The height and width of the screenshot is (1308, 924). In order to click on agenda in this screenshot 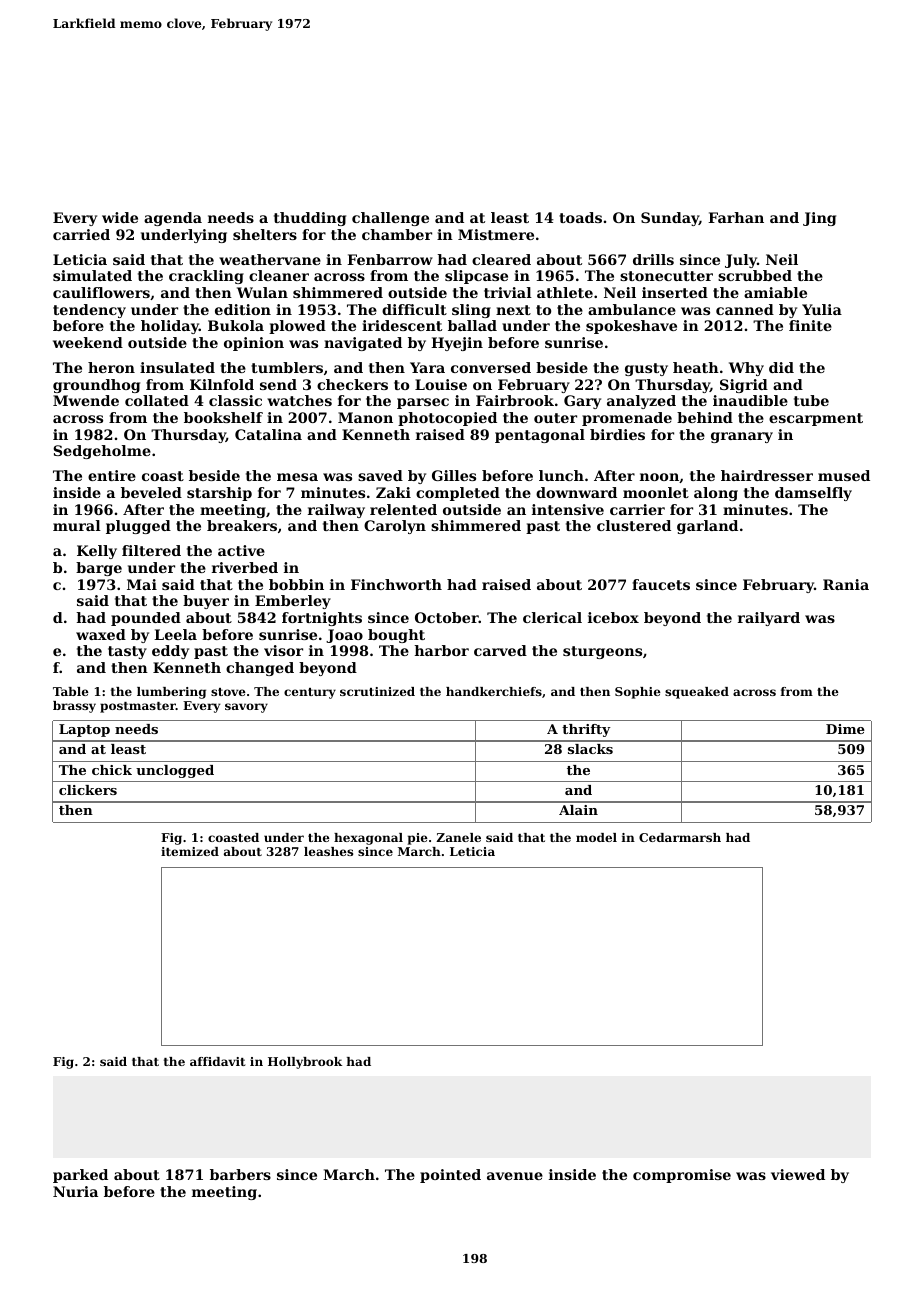, I will do `click(173, 219)`.
